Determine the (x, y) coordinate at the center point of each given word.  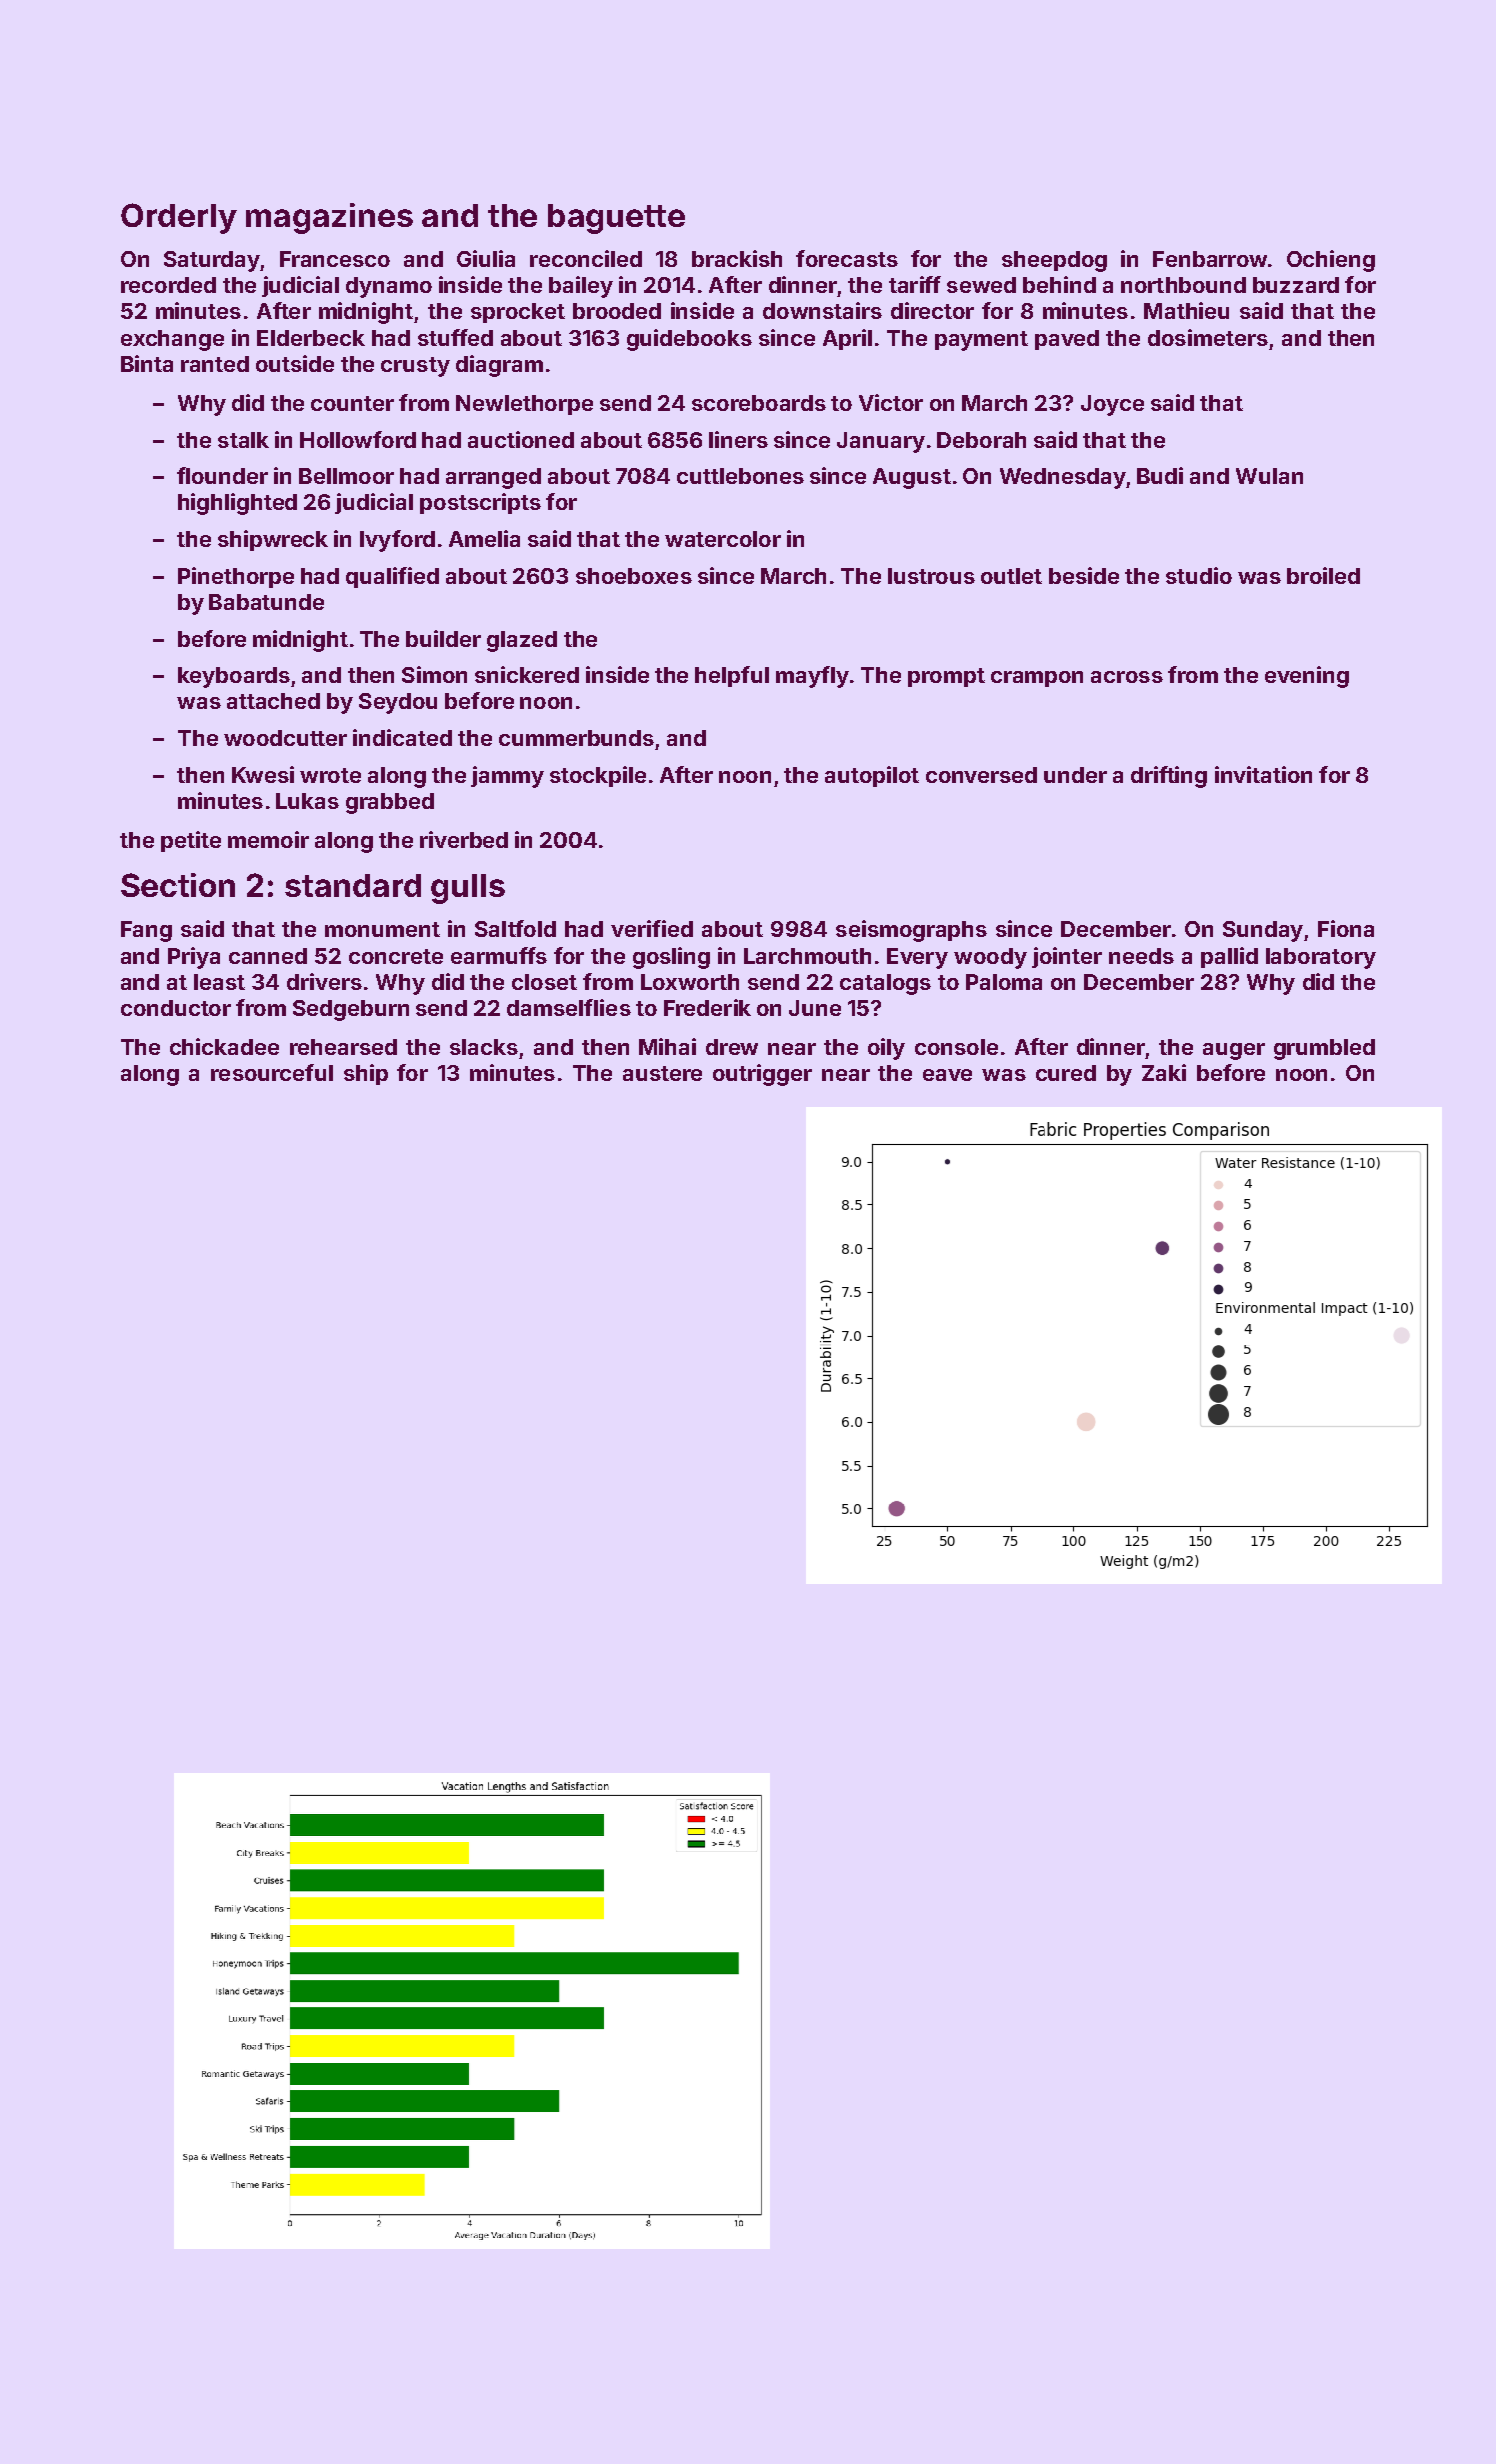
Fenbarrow (1210, 259)
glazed (522, 641)
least (219, 982)
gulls (468, 889)
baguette (616, 219)
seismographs (911, 931)
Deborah (981, 440)
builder (443, 638)
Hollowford (358, 439)
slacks (484, 1047)
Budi (1160, 475)
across (1127, 677)
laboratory (1321, 958)
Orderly (179, 218)
